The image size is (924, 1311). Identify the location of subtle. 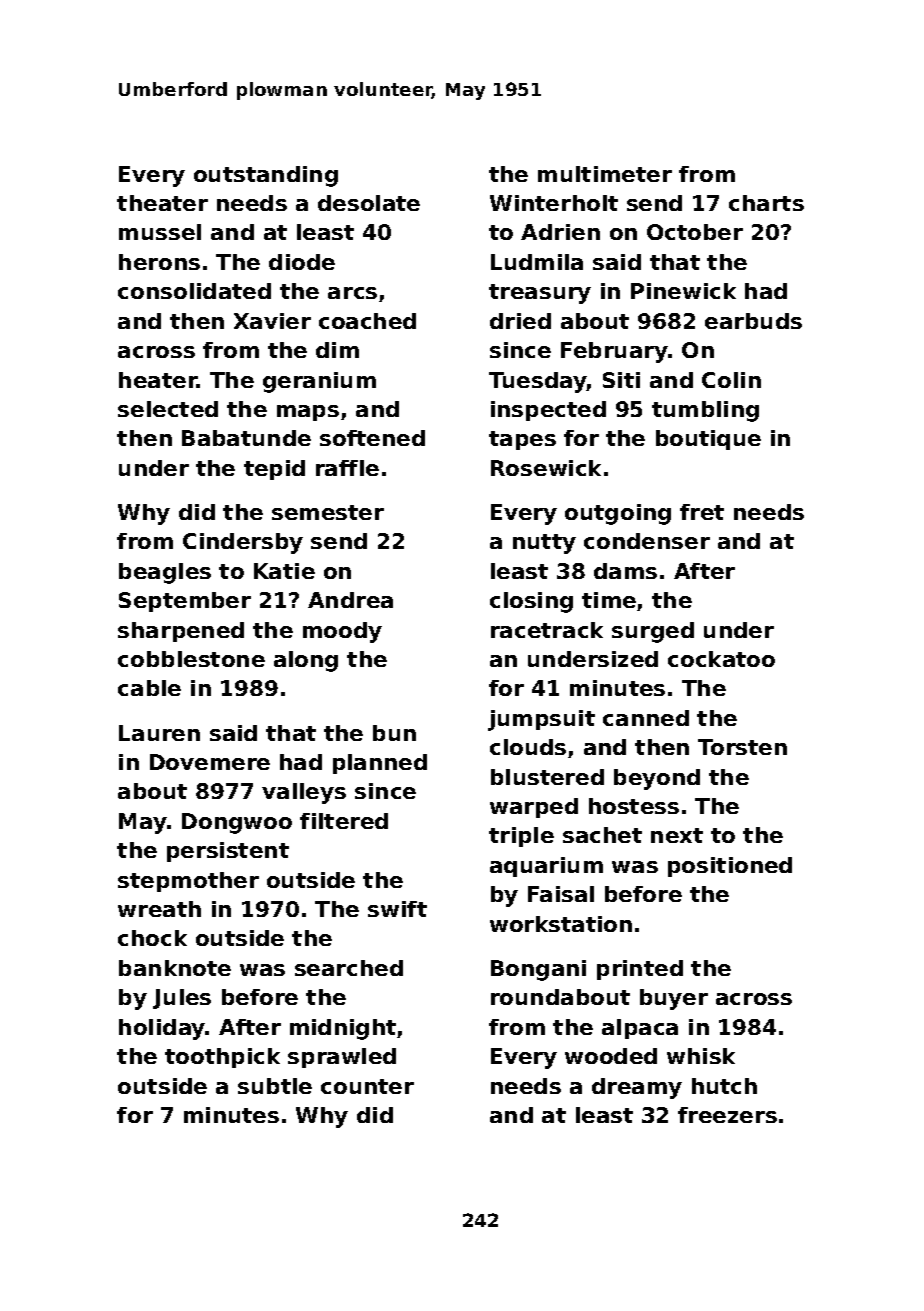
(275, 1086).
